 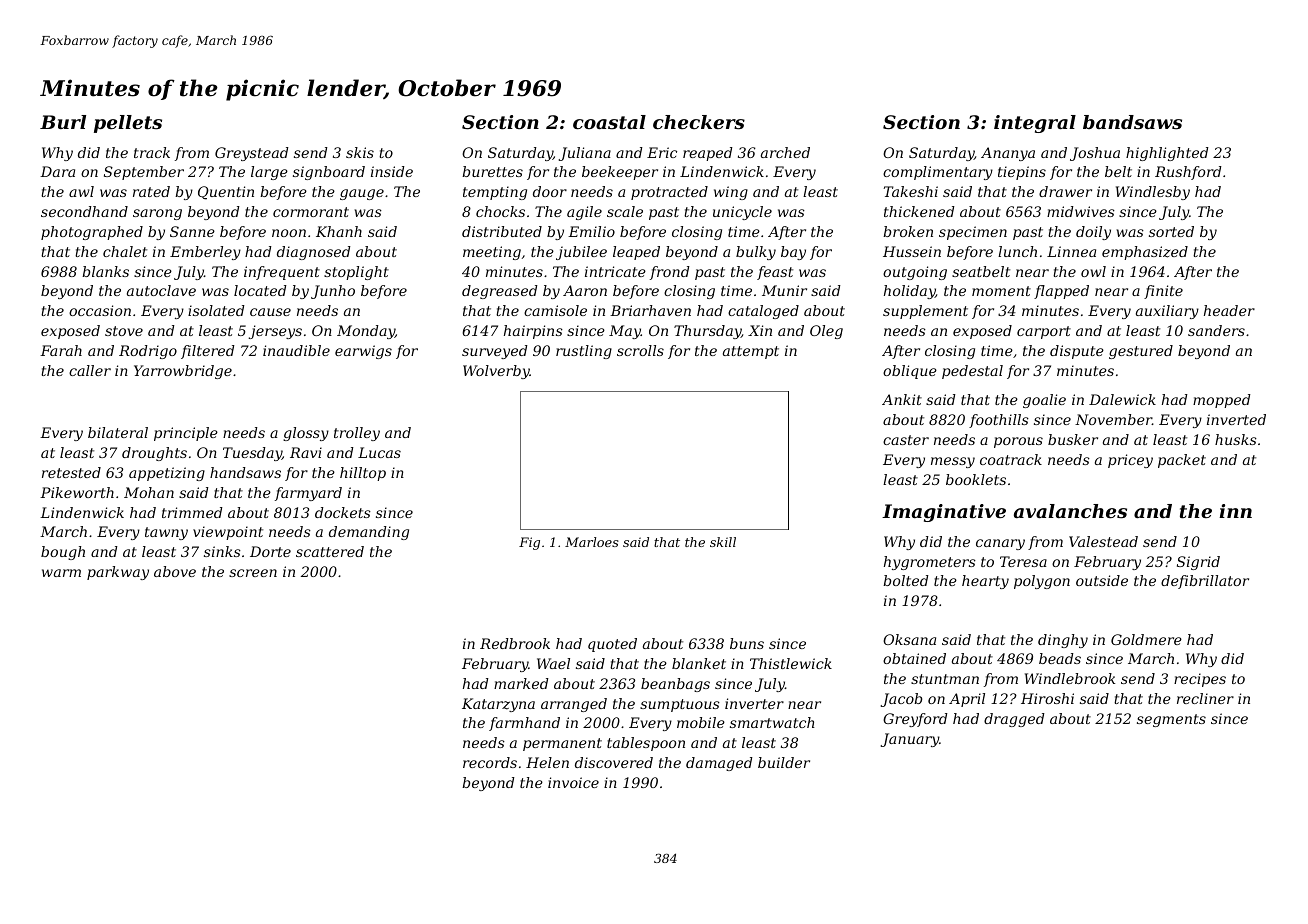 What do you see at coordinates (1008, 154) in the document?
I see `Ananya` at bounding box center [1008, 154].
